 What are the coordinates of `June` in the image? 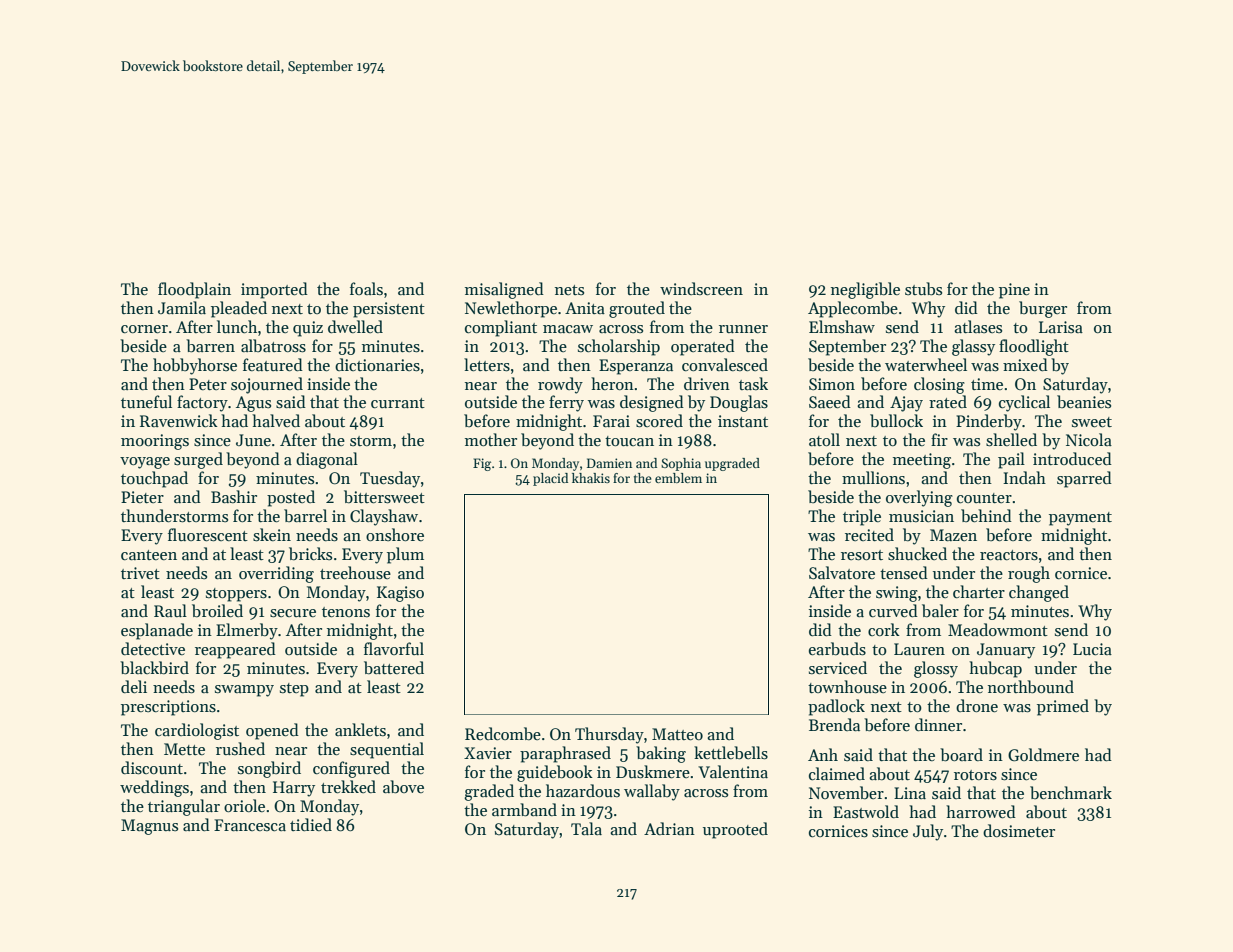 It's located at (253, 440).
